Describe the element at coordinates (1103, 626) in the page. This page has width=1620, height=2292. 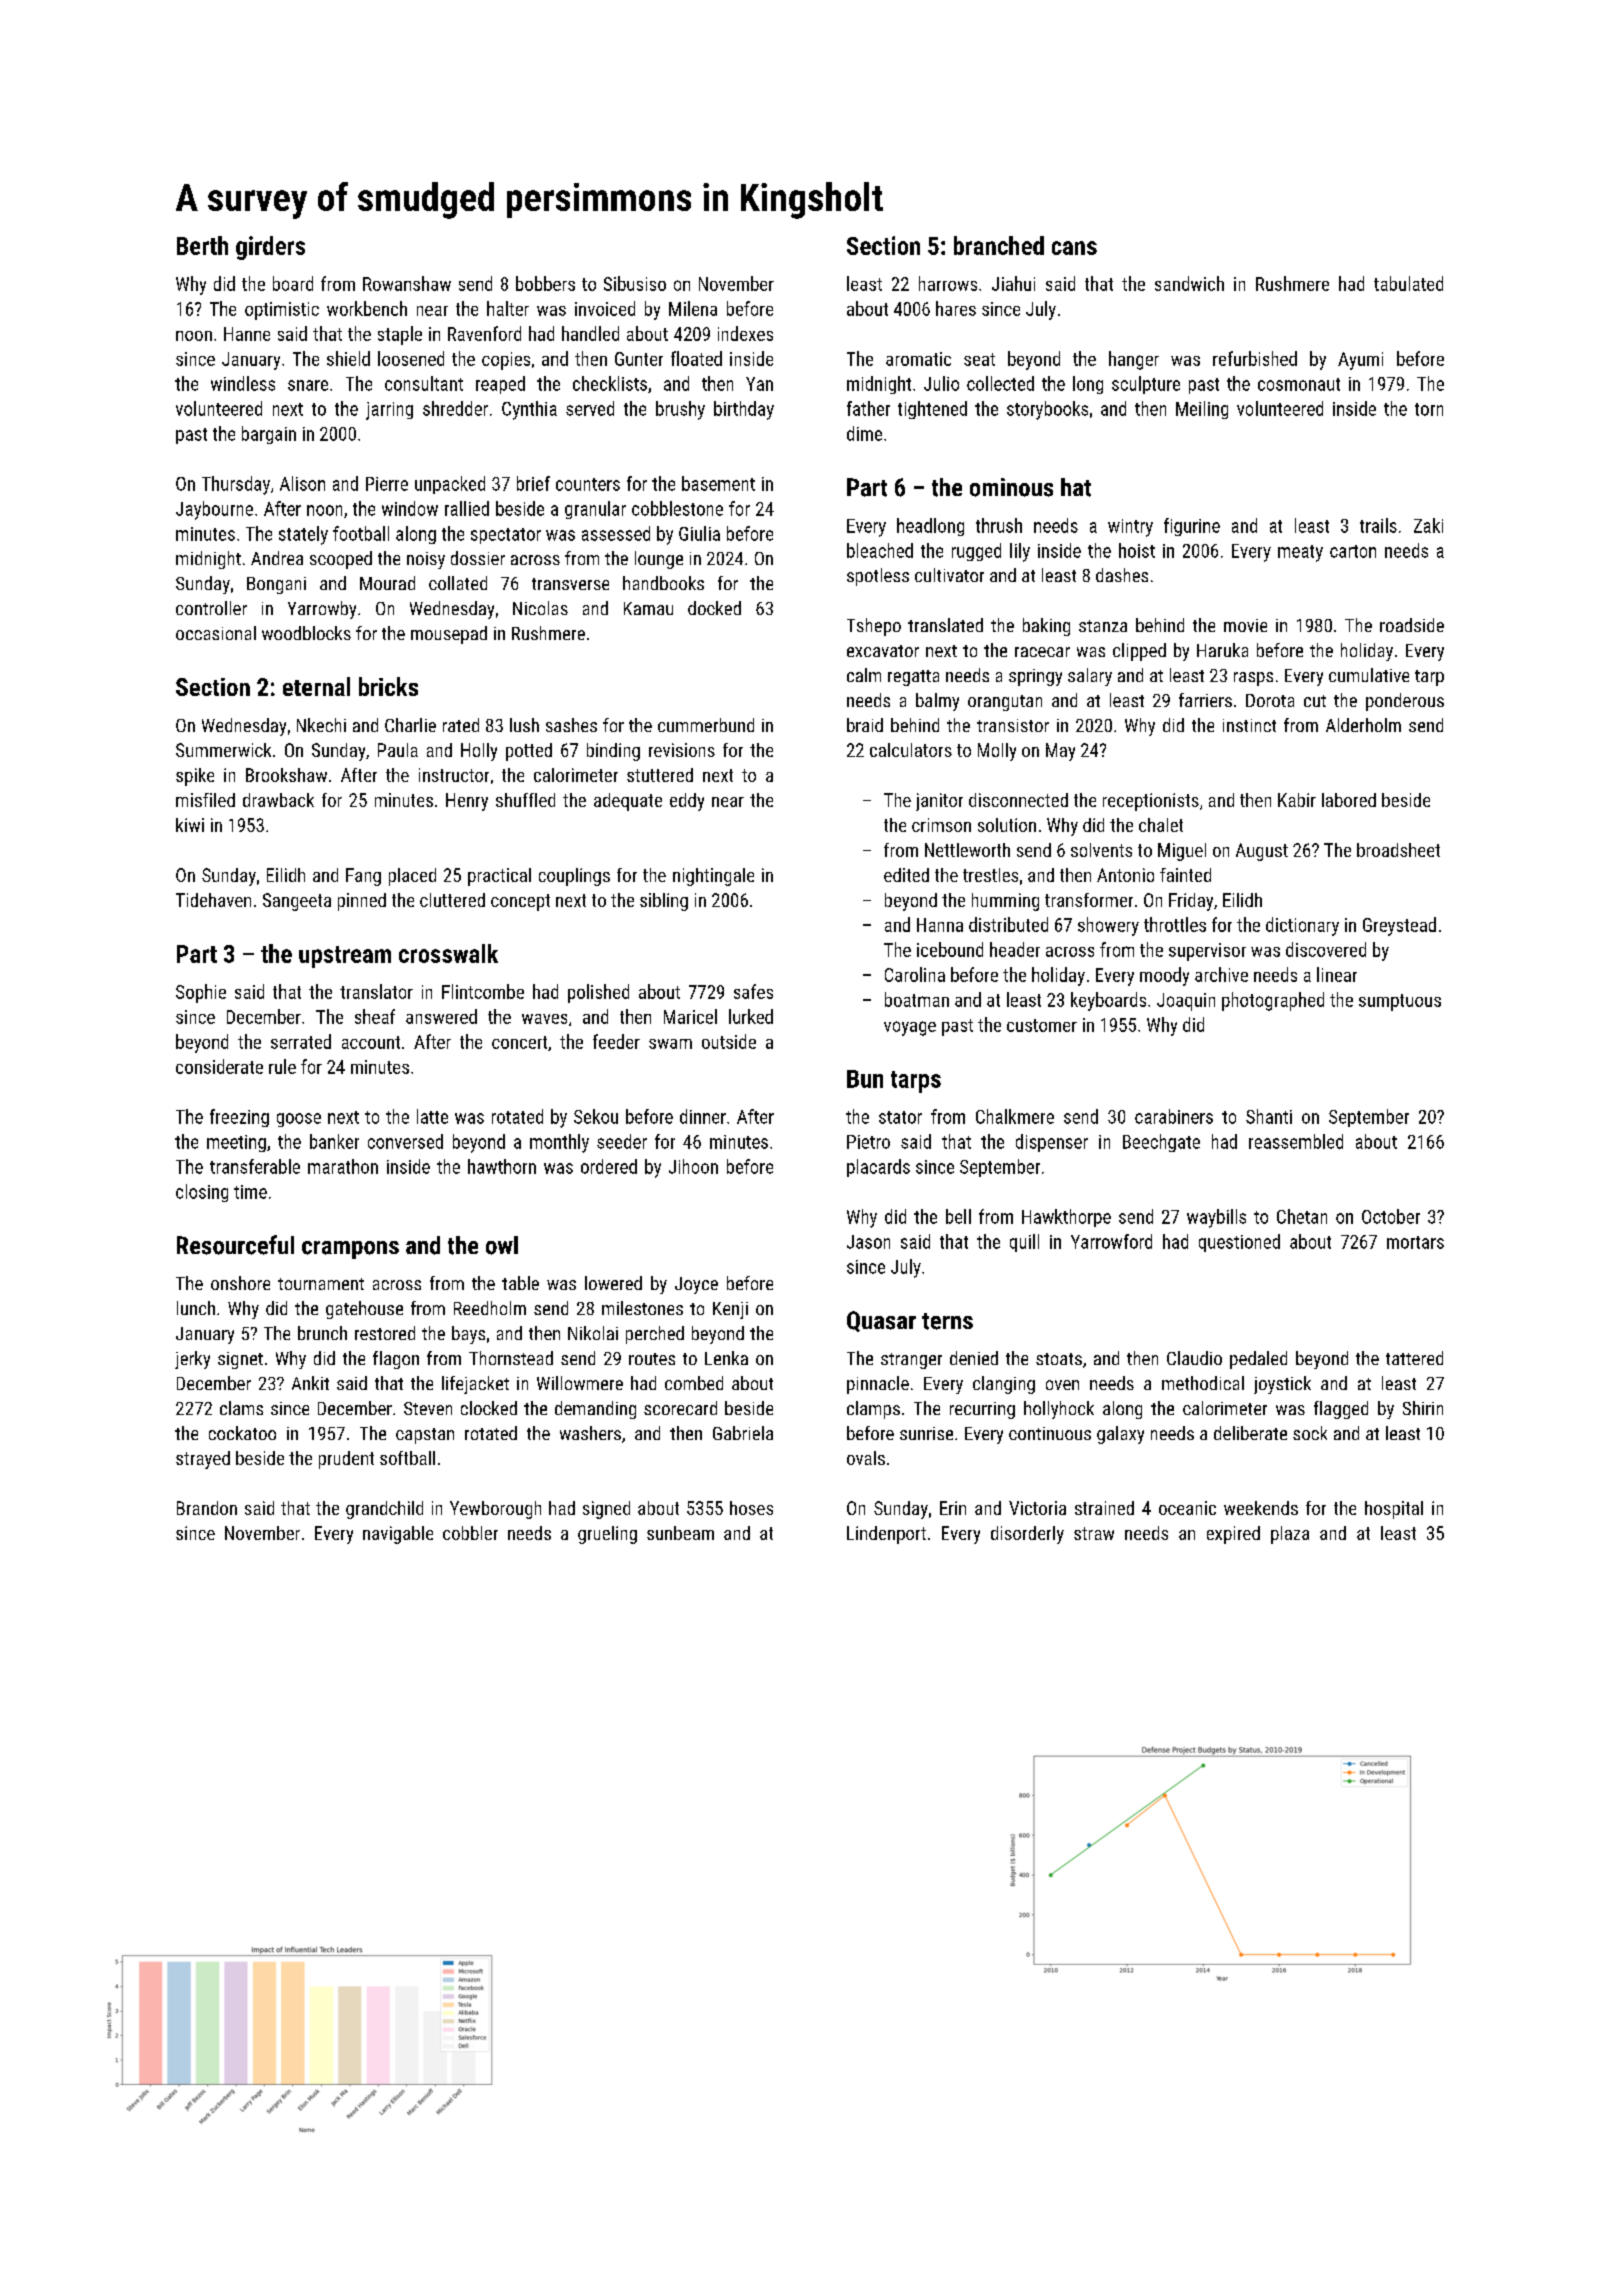
I see `stanza` at that location.
